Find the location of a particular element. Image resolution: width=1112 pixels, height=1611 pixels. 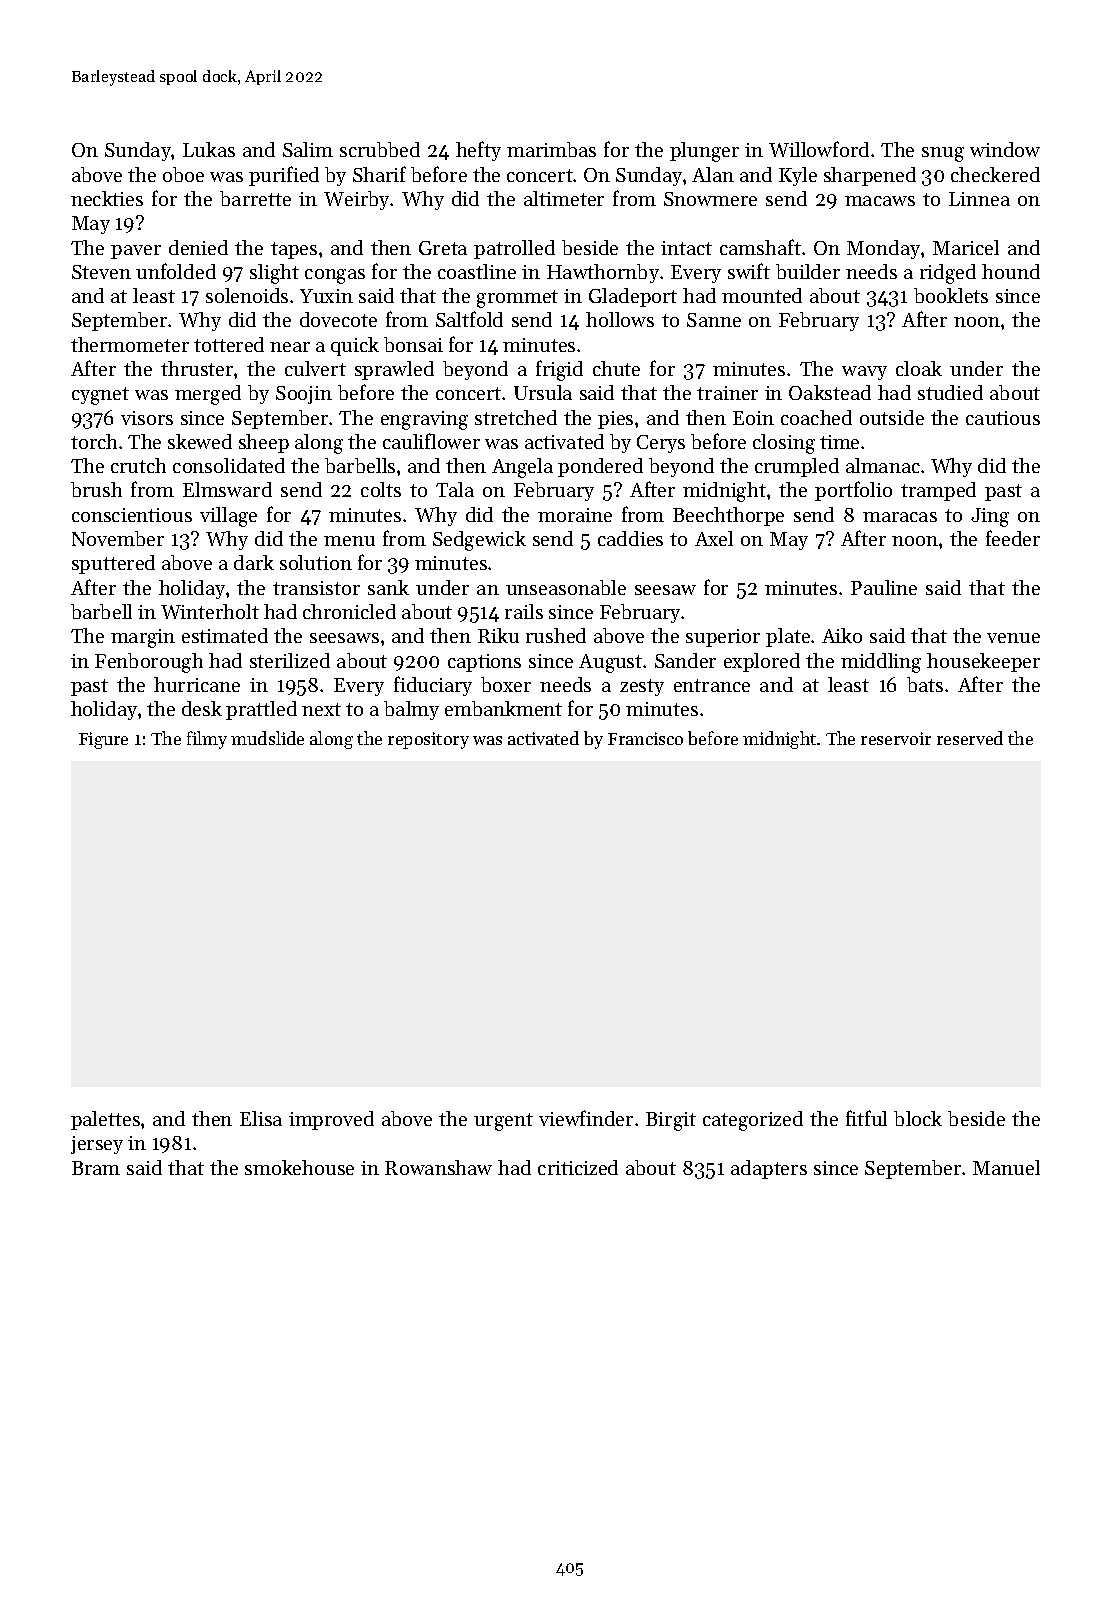

Jing is located at coordinates (990, 517).
